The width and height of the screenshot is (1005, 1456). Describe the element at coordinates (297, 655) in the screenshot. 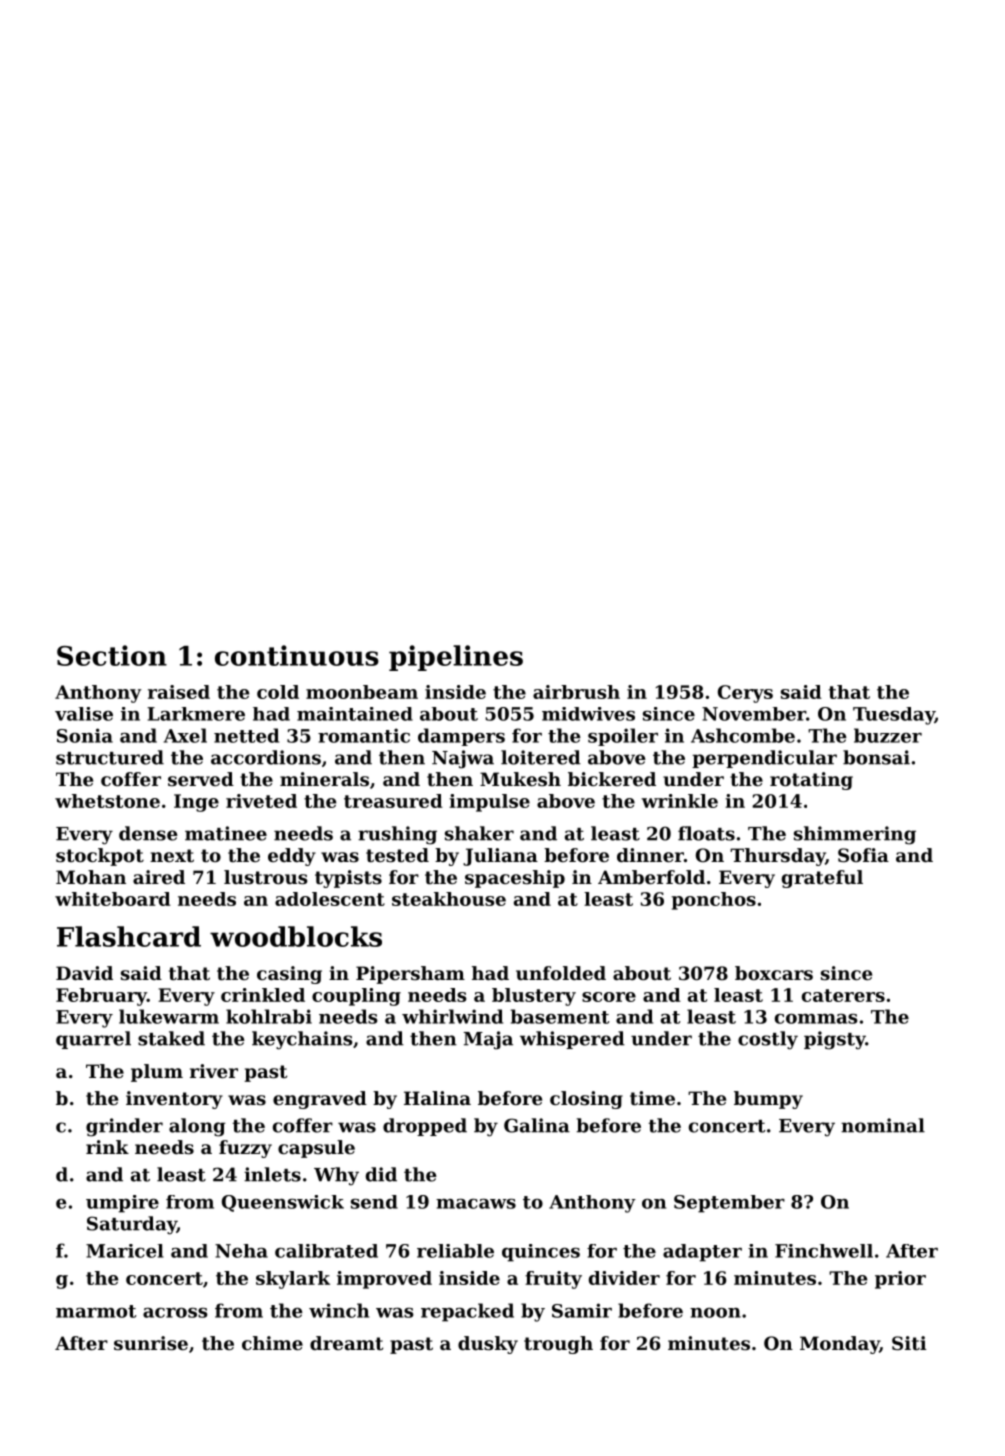

I see `continuous` at that location.
